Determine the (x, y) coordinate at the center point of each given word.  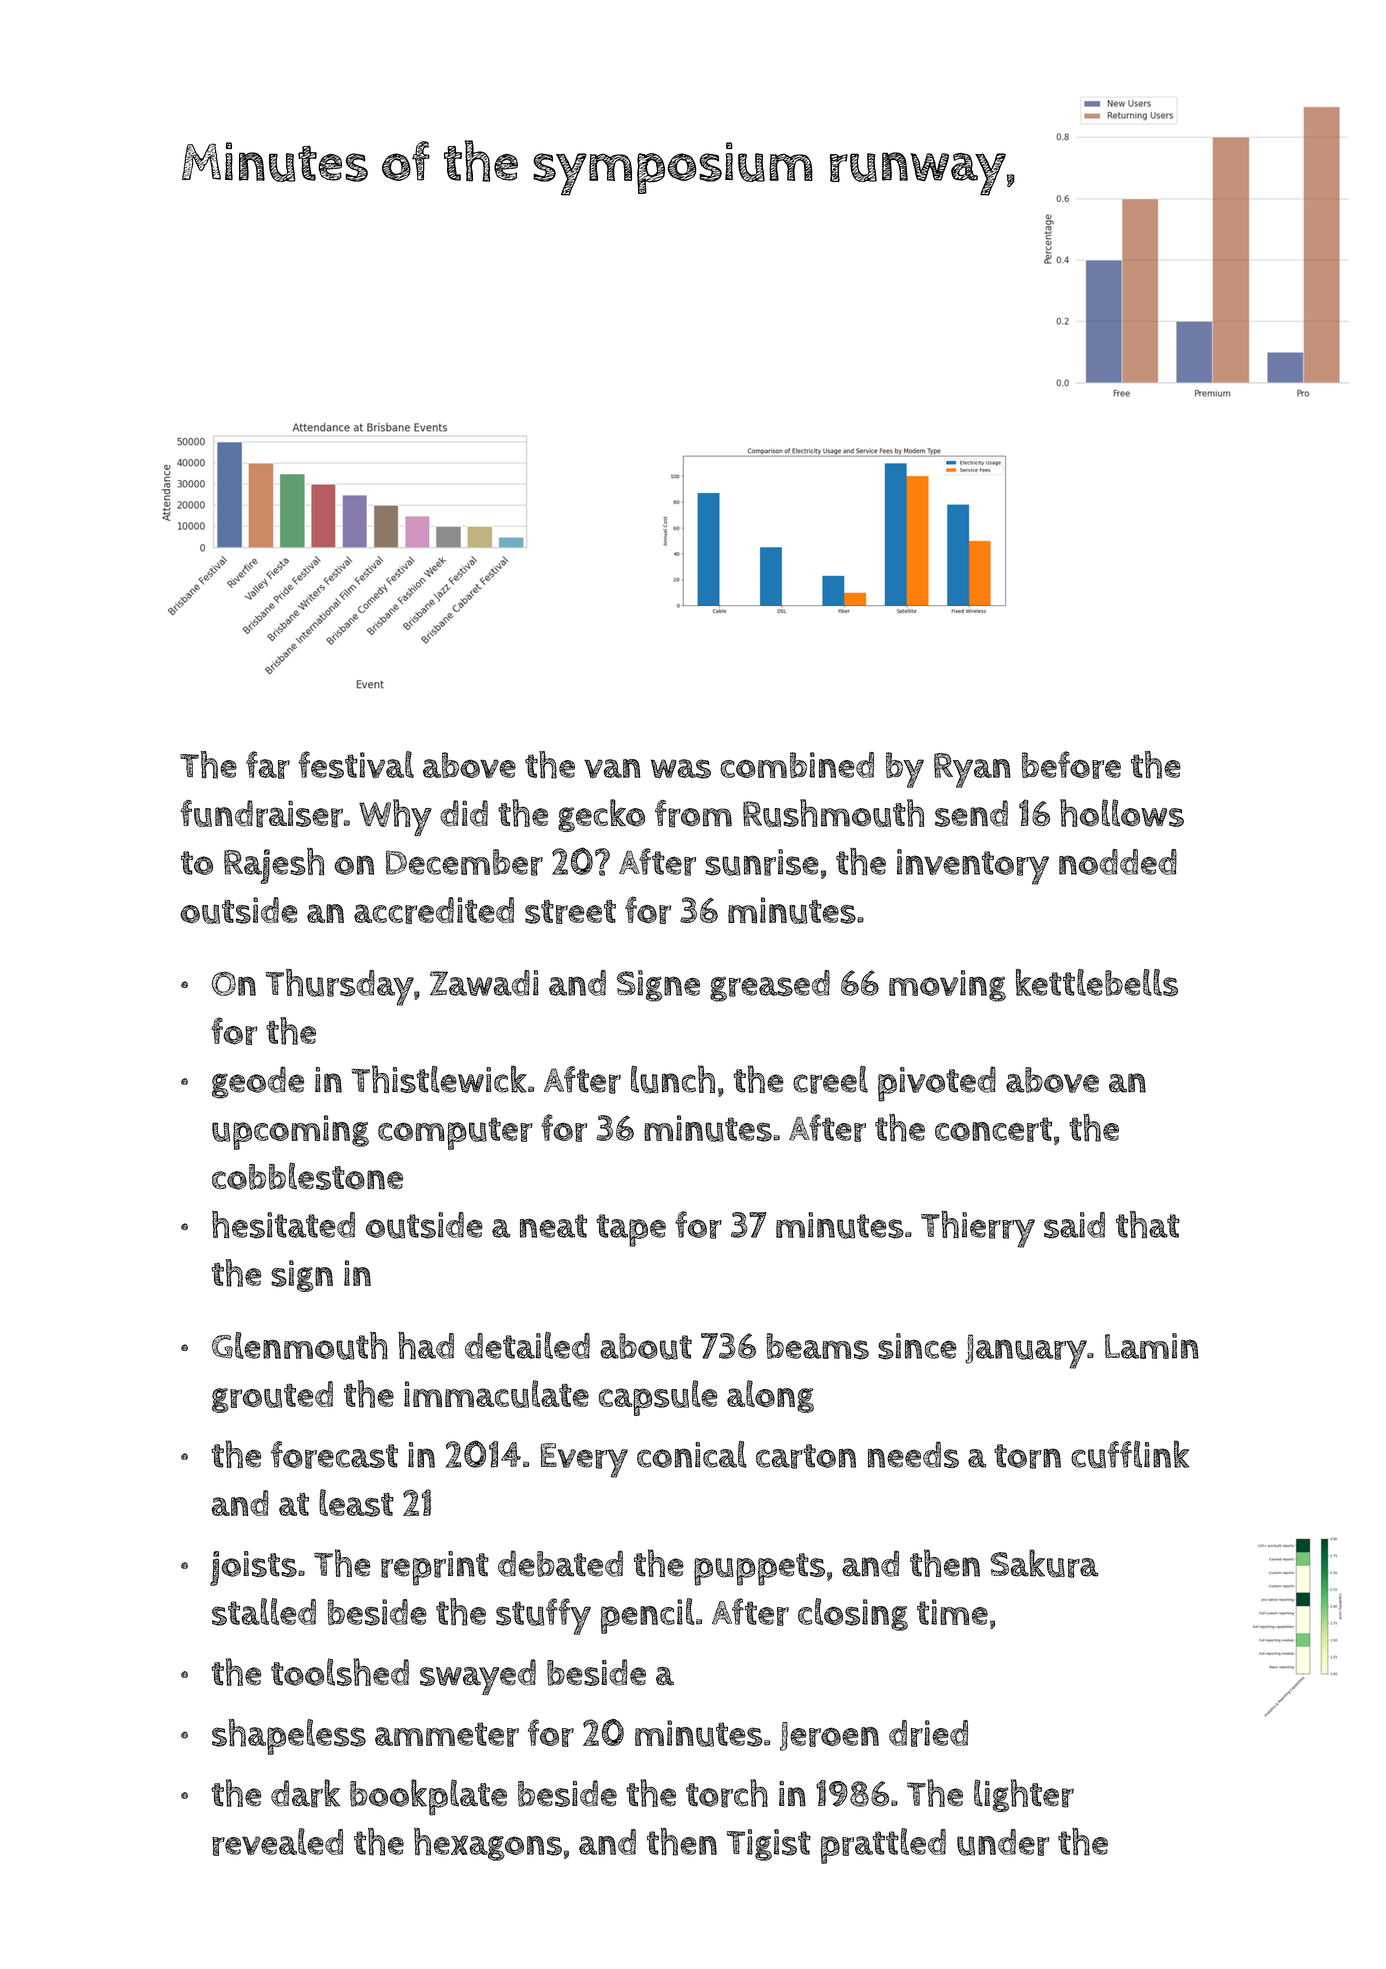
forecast (334, 1455)
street (570, 912)
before (1071, 765)
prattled (883, 1846)
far (268, 765)
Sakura (1044, 1563)
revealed (277, 1842)
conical (692, 1454)
